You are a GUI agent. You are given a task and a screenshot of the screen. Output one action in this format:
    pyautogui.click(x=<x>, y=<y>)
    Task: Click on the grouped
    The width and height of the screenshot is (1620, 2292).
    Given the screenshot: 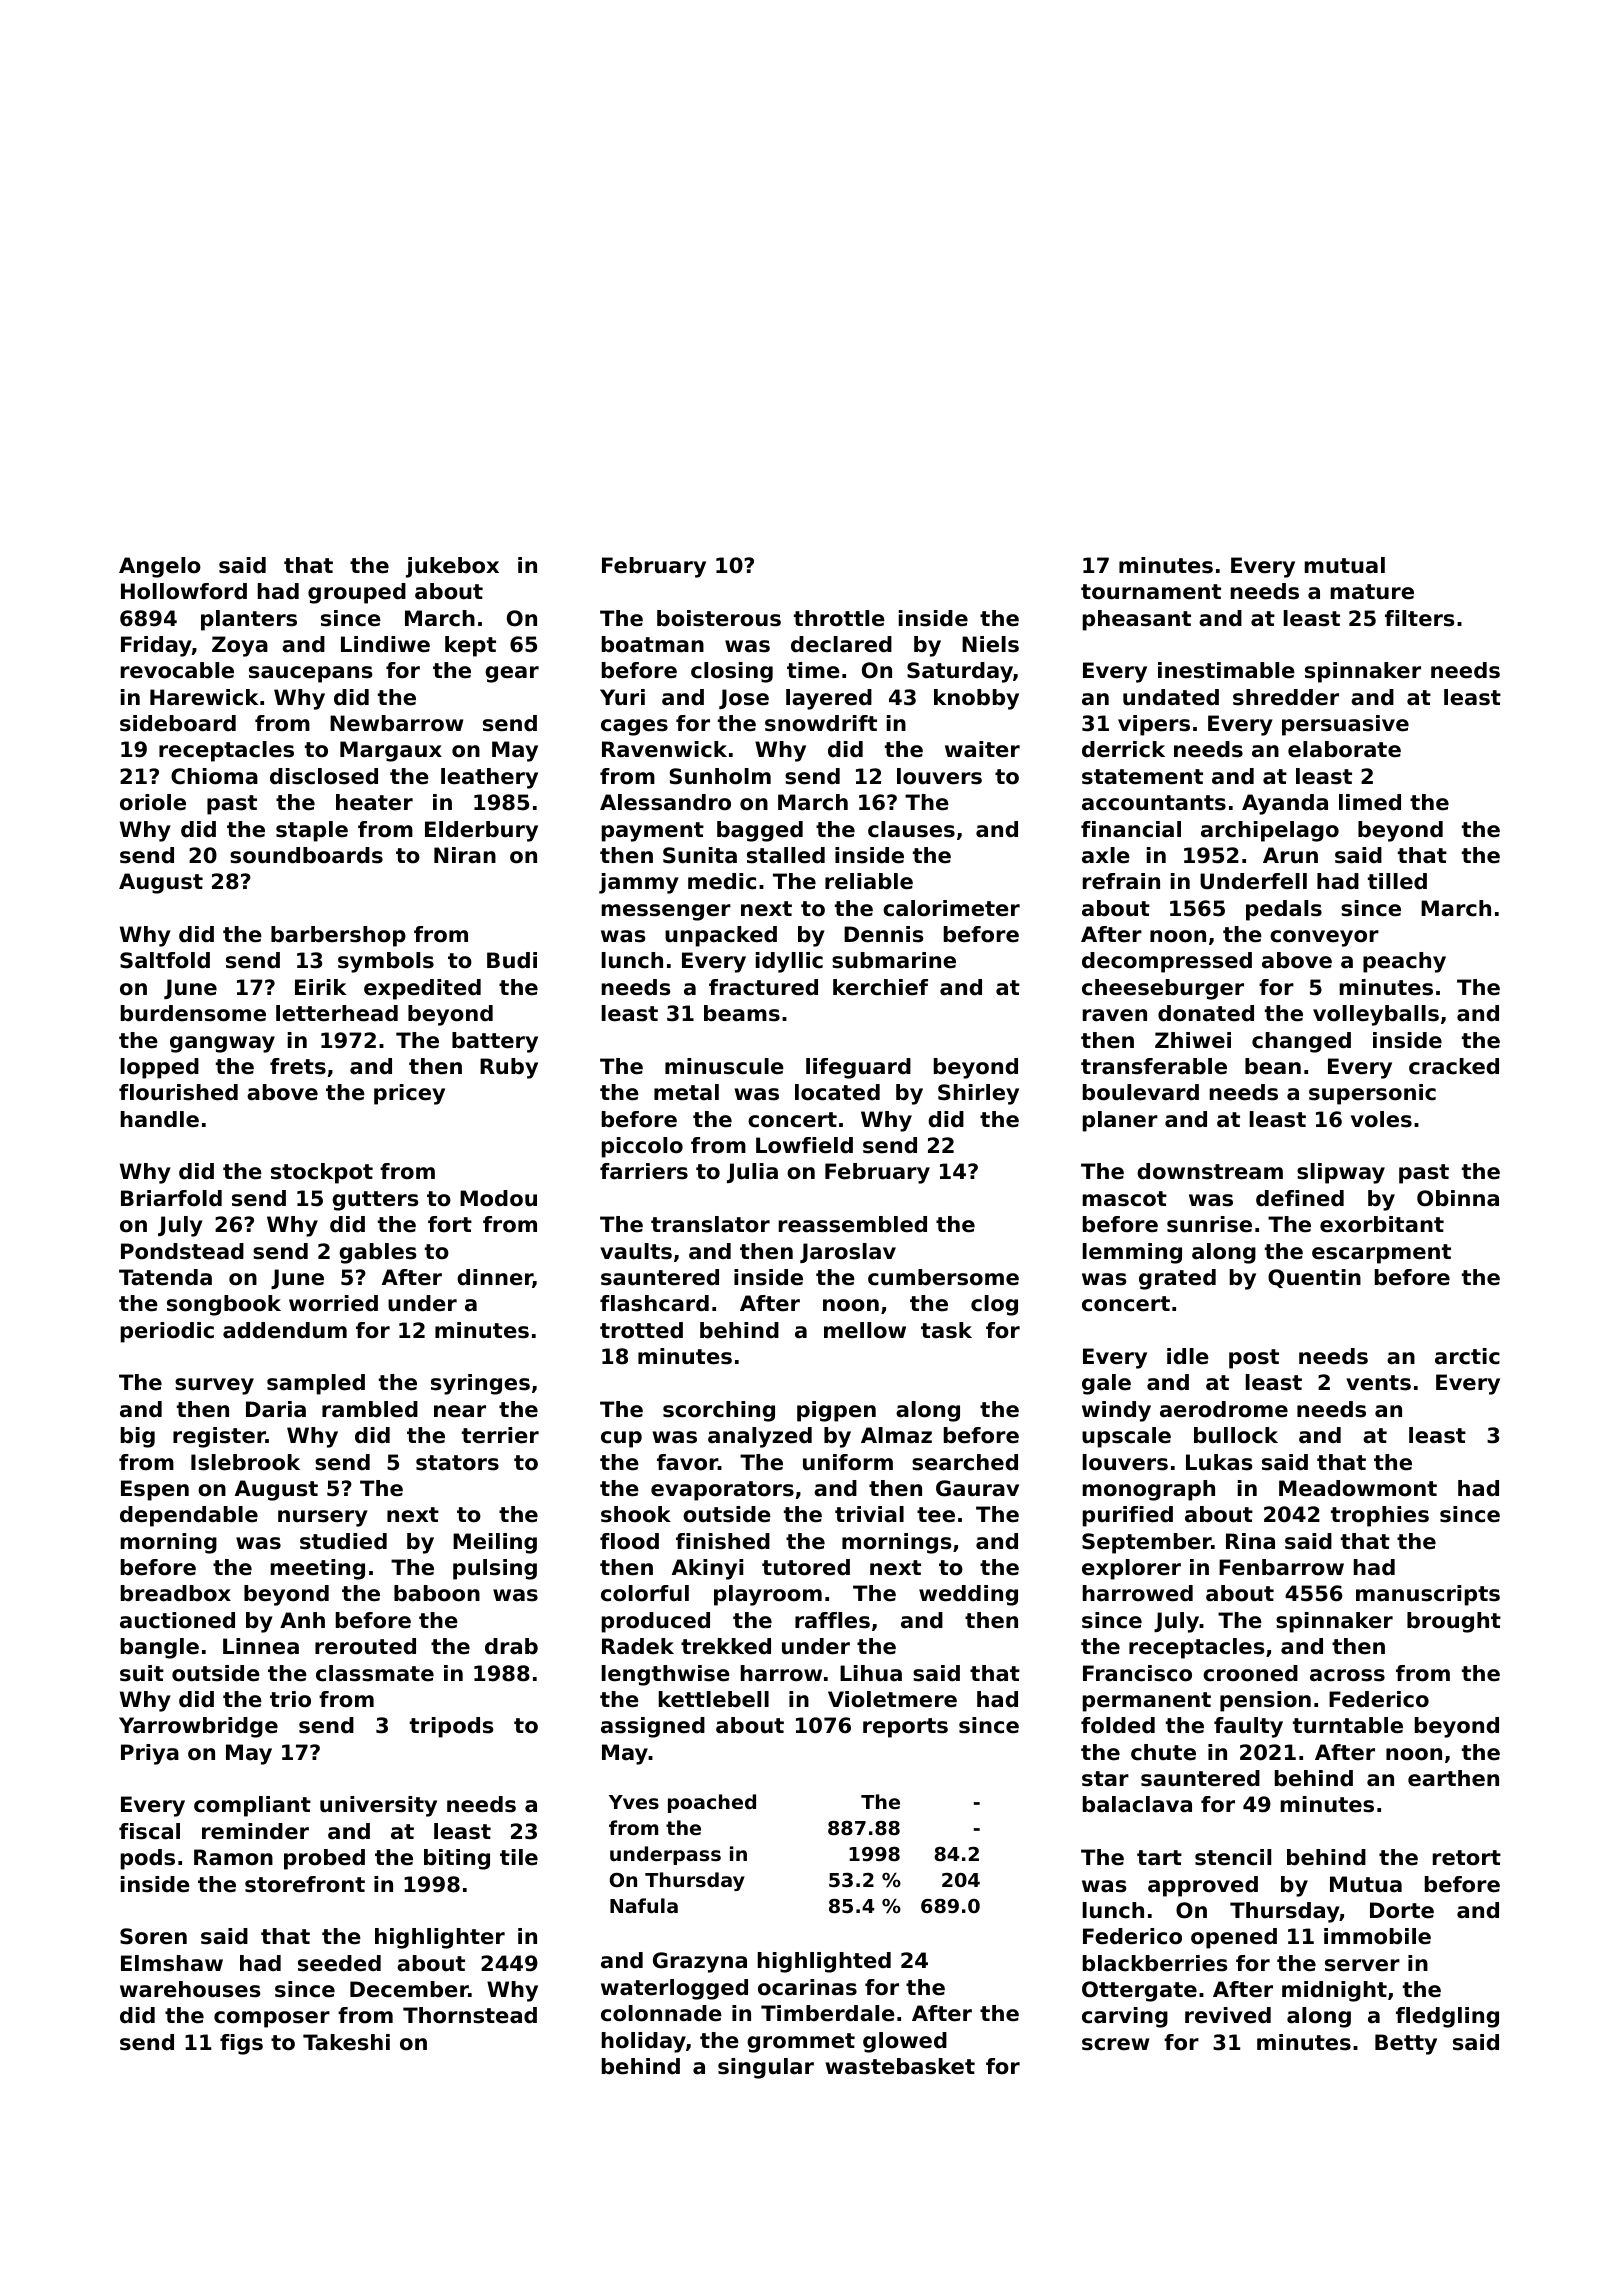 What is the action you would take?
    pyautogui.click(x=357, y=593)
